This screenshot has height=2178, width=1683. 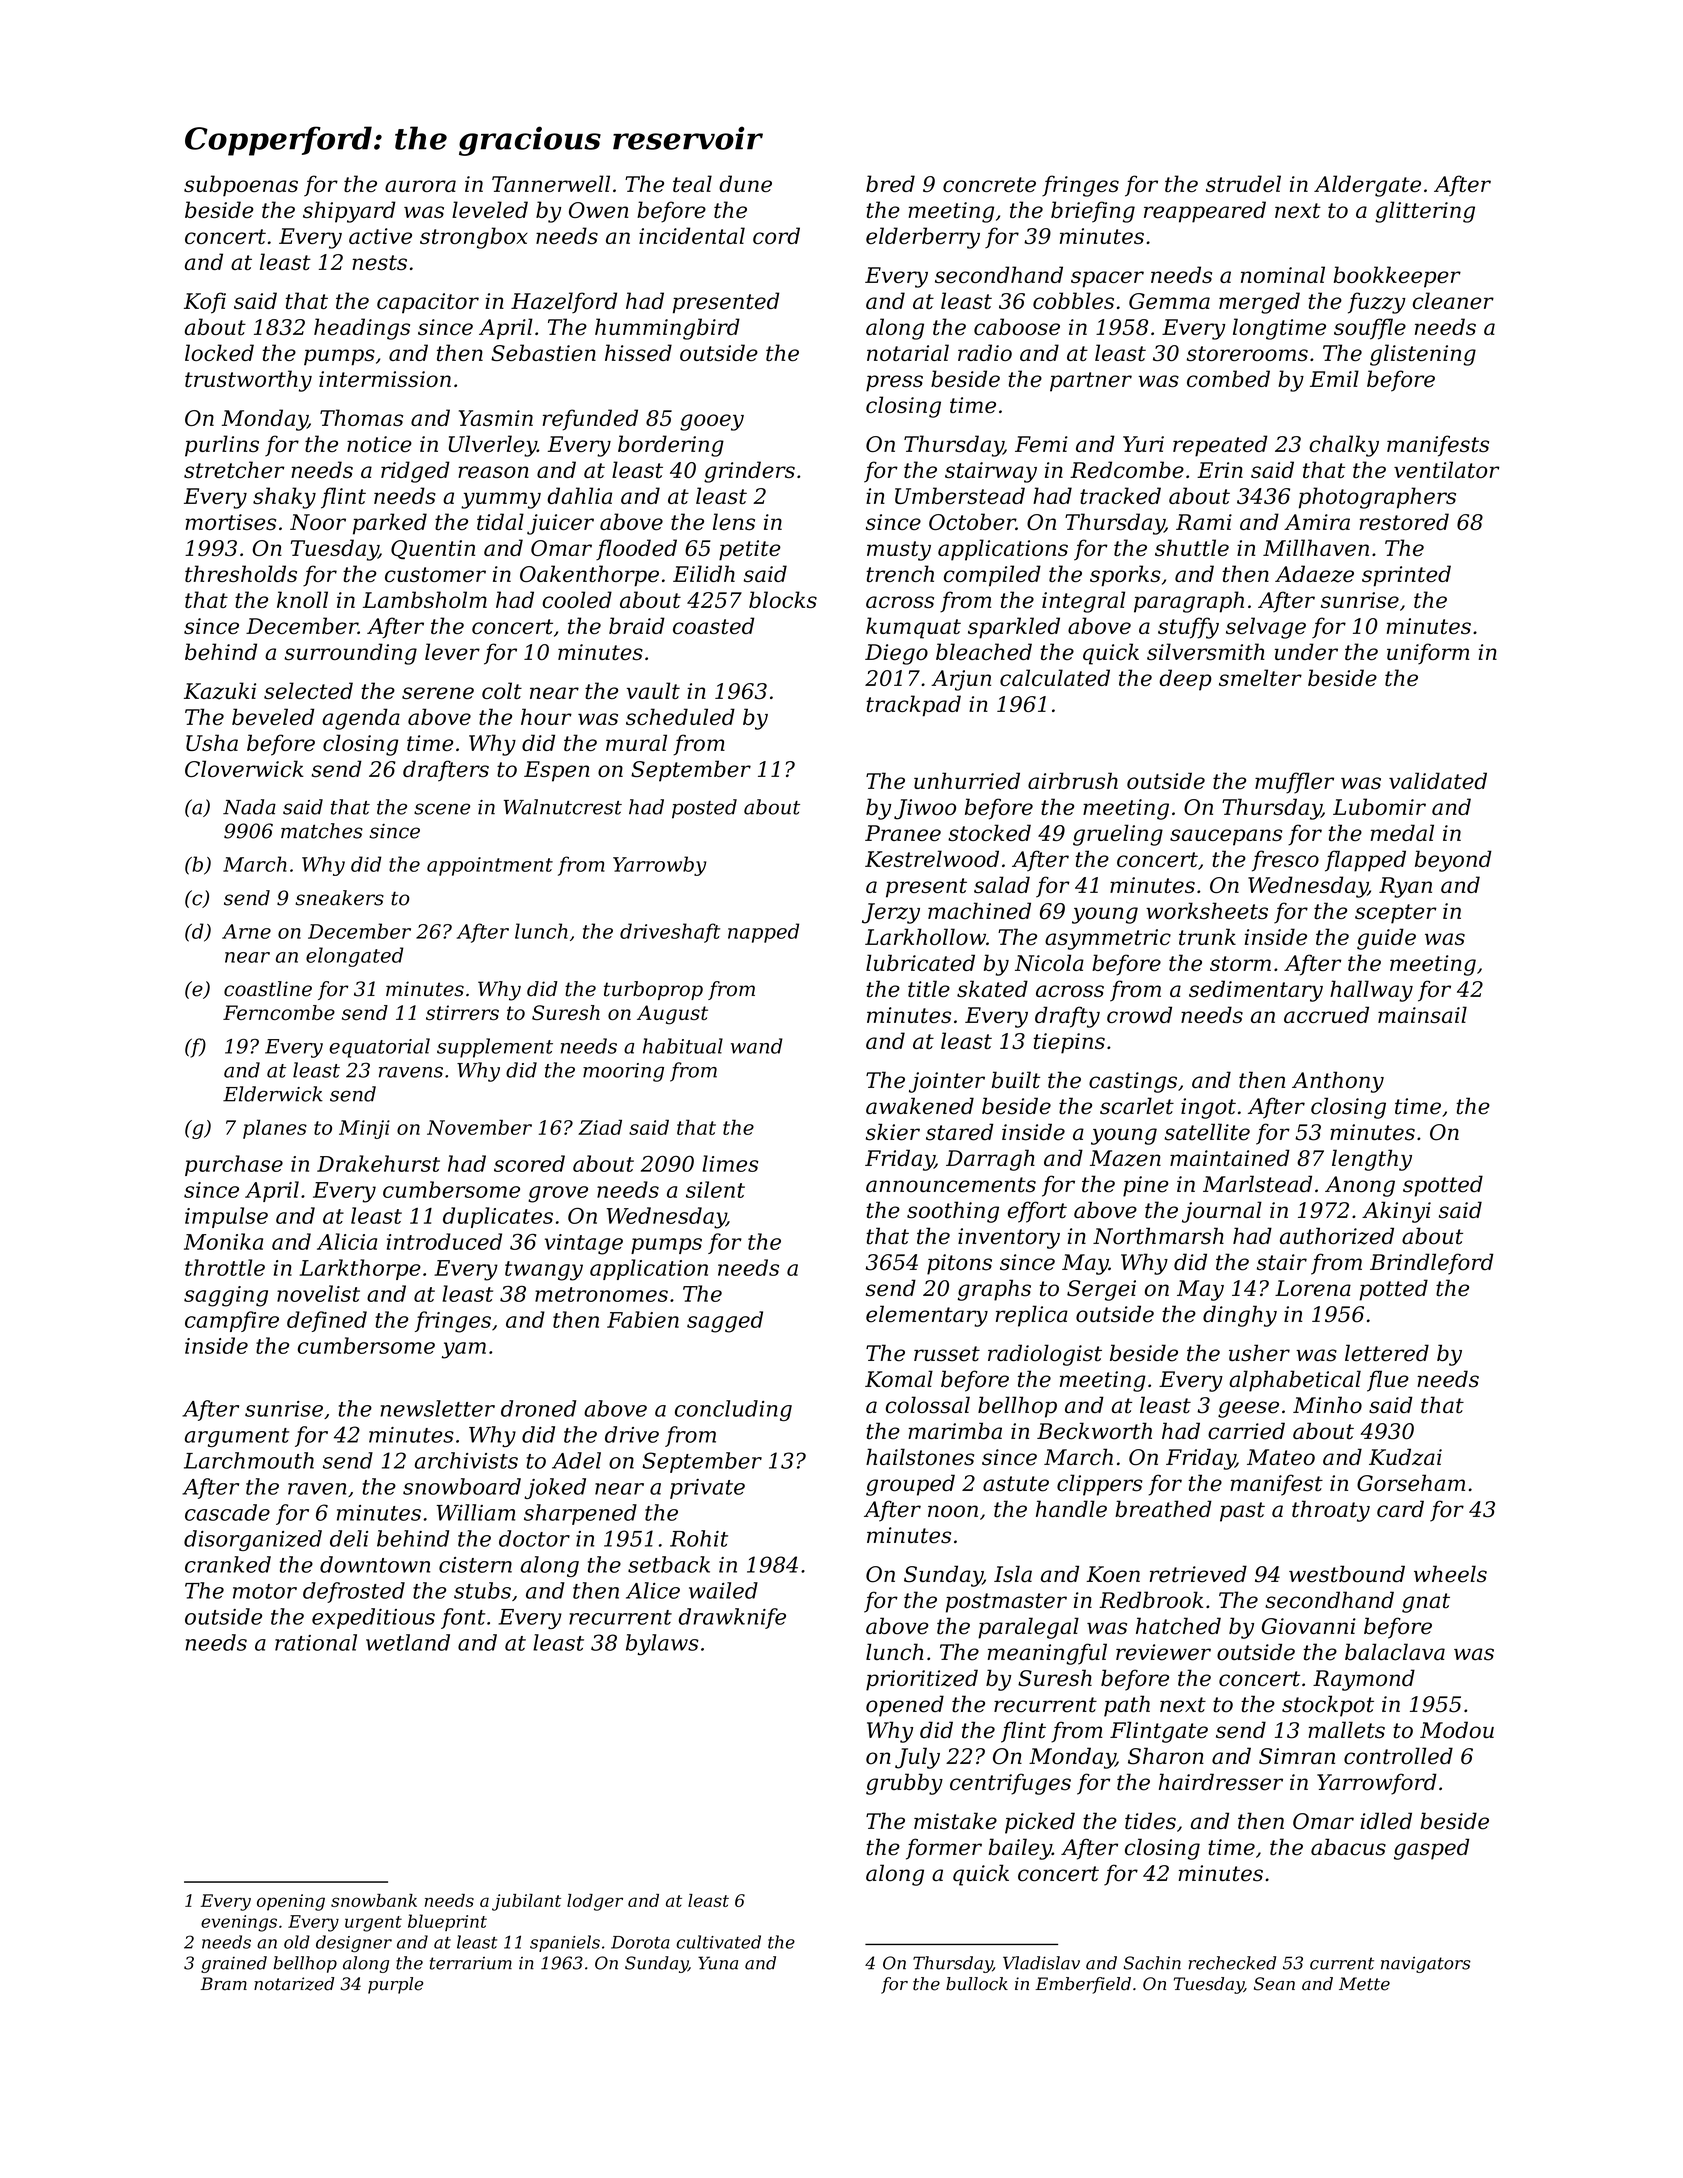 I want to click on grubby, so click(x=904, y=1784).
